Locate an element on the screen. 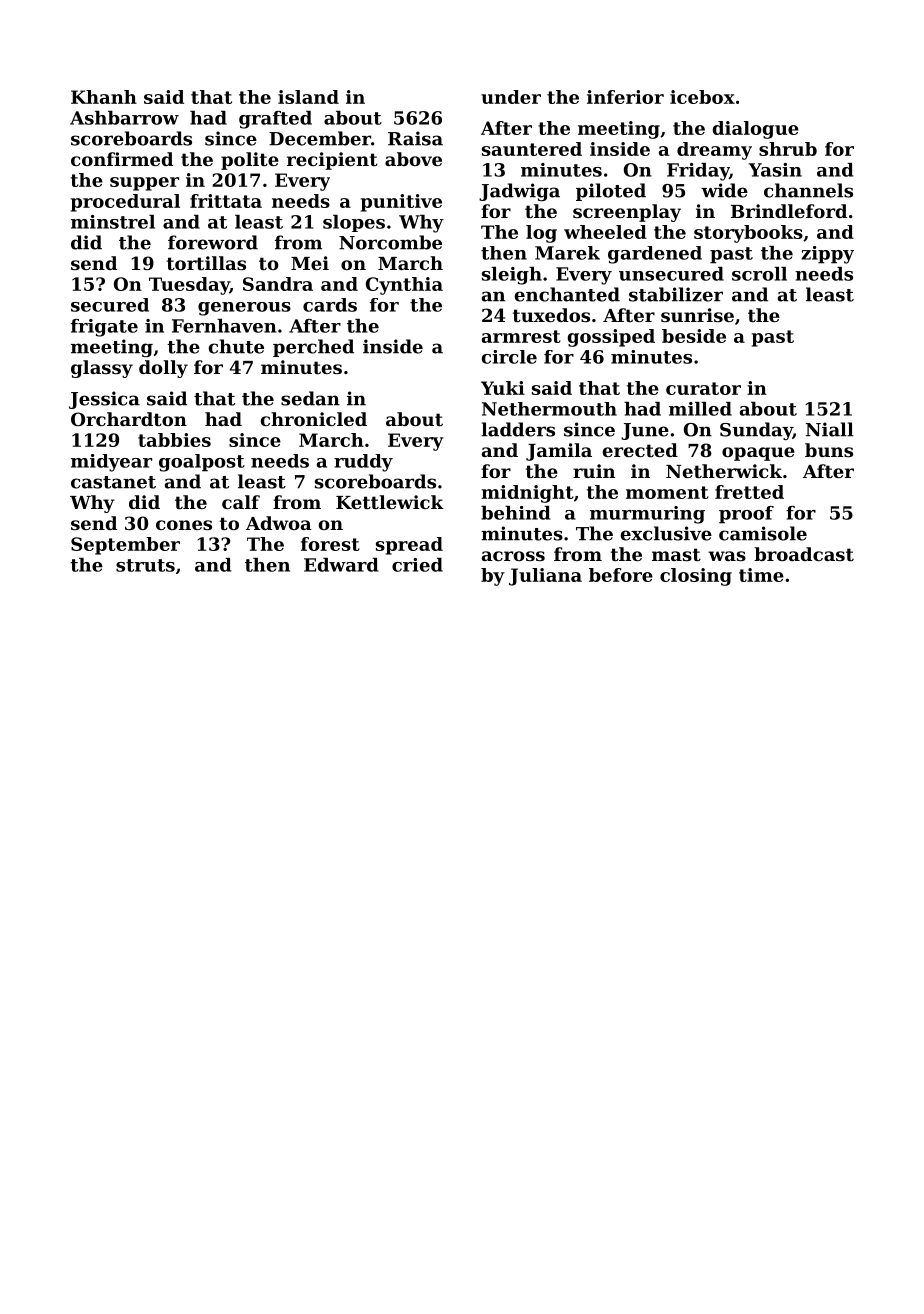  Juliana is located at coordinates (545, 577).
